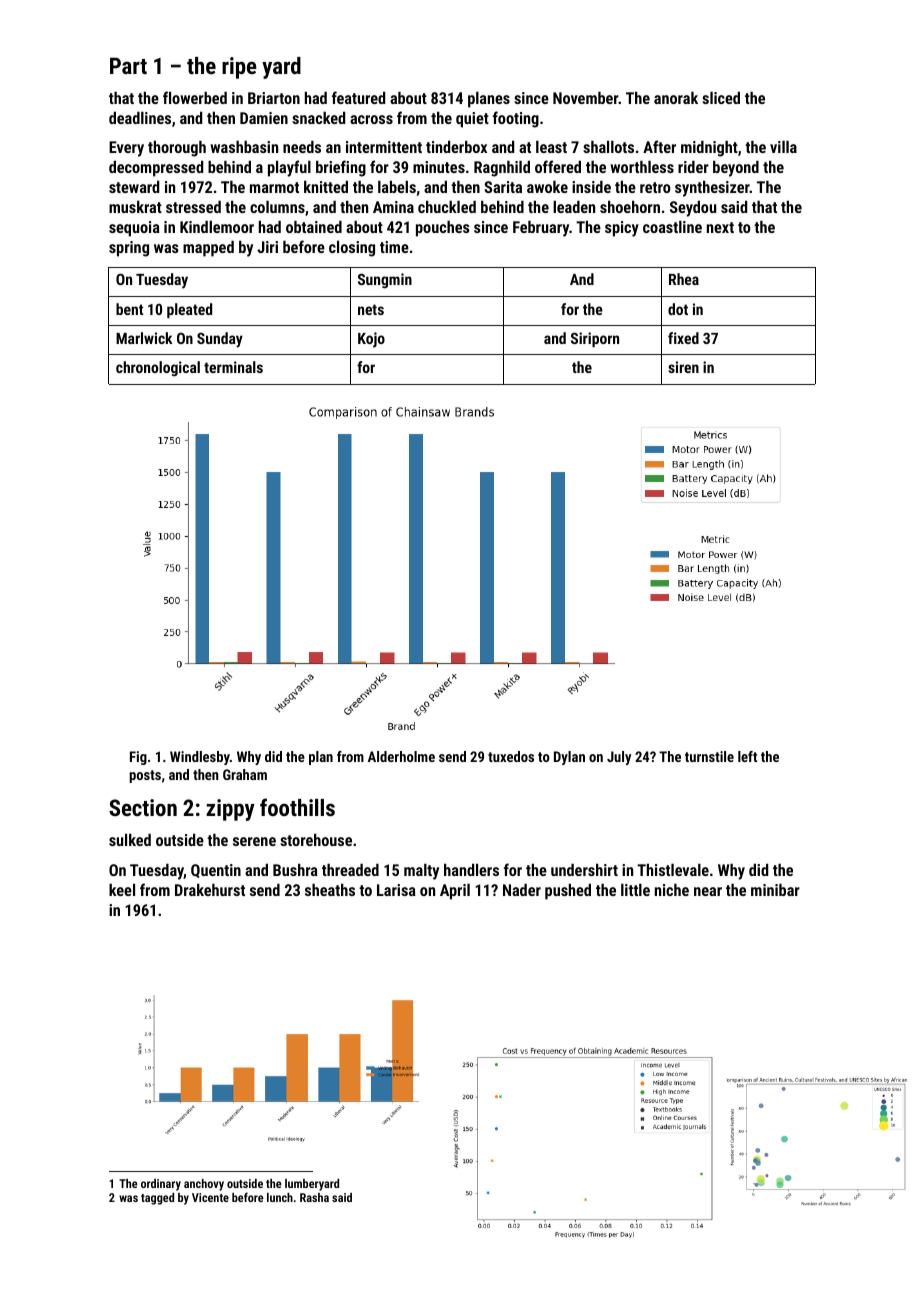  What do you see at coordinates (233, 367) in the document?
I see `terminals` at bounding box center [233, 367].
